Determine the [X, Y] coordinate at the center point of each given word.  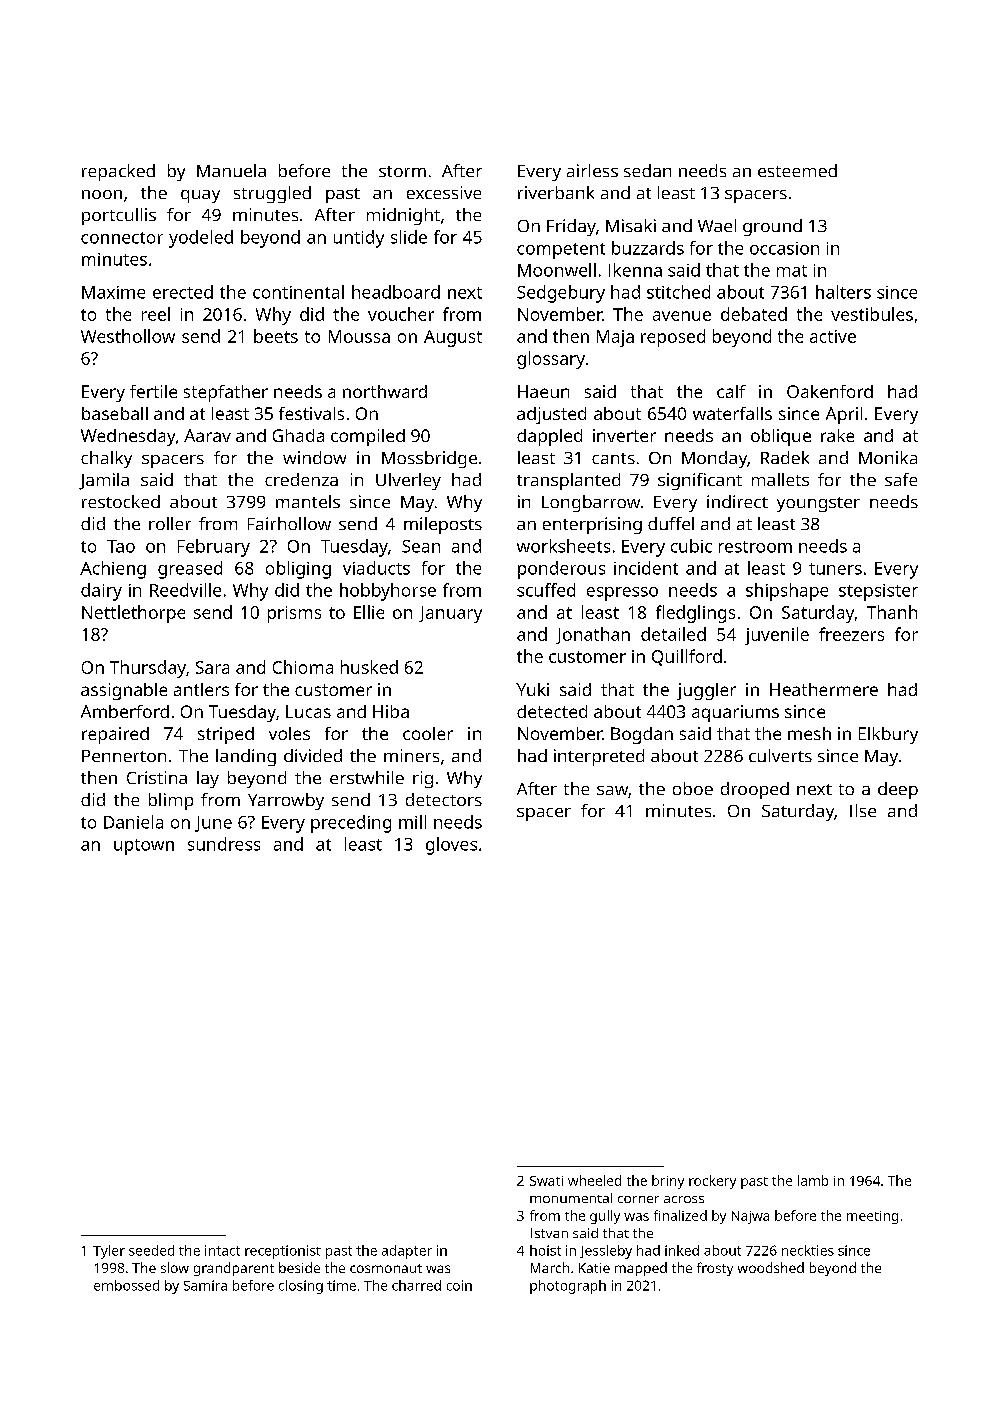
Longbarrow [591, 503]
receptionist [283, 1252]
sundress [224, 844]
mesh [809, 733]
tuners [835, 569]
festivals [311, 413]
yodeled [201, 239]
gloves [451, 846]
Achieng [113, 570]
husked [369, 667]
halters [843, 292]
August [453, 338]
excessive [444, 192]
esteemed [797, 170]
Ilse [863, 810]
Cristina [157, 777]
